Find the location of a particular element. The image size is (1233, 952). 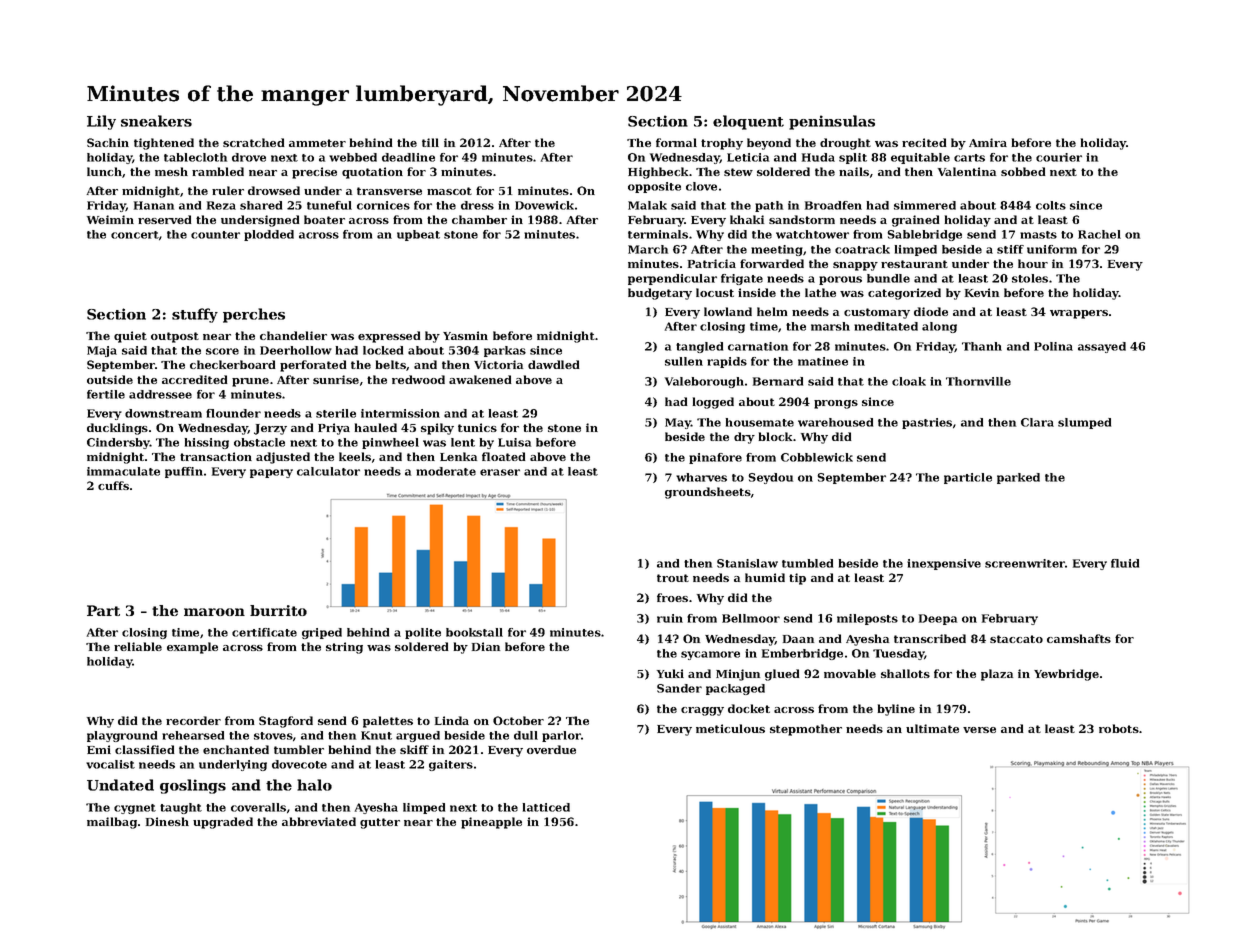

parked is located at coordinates (1018, 478).
